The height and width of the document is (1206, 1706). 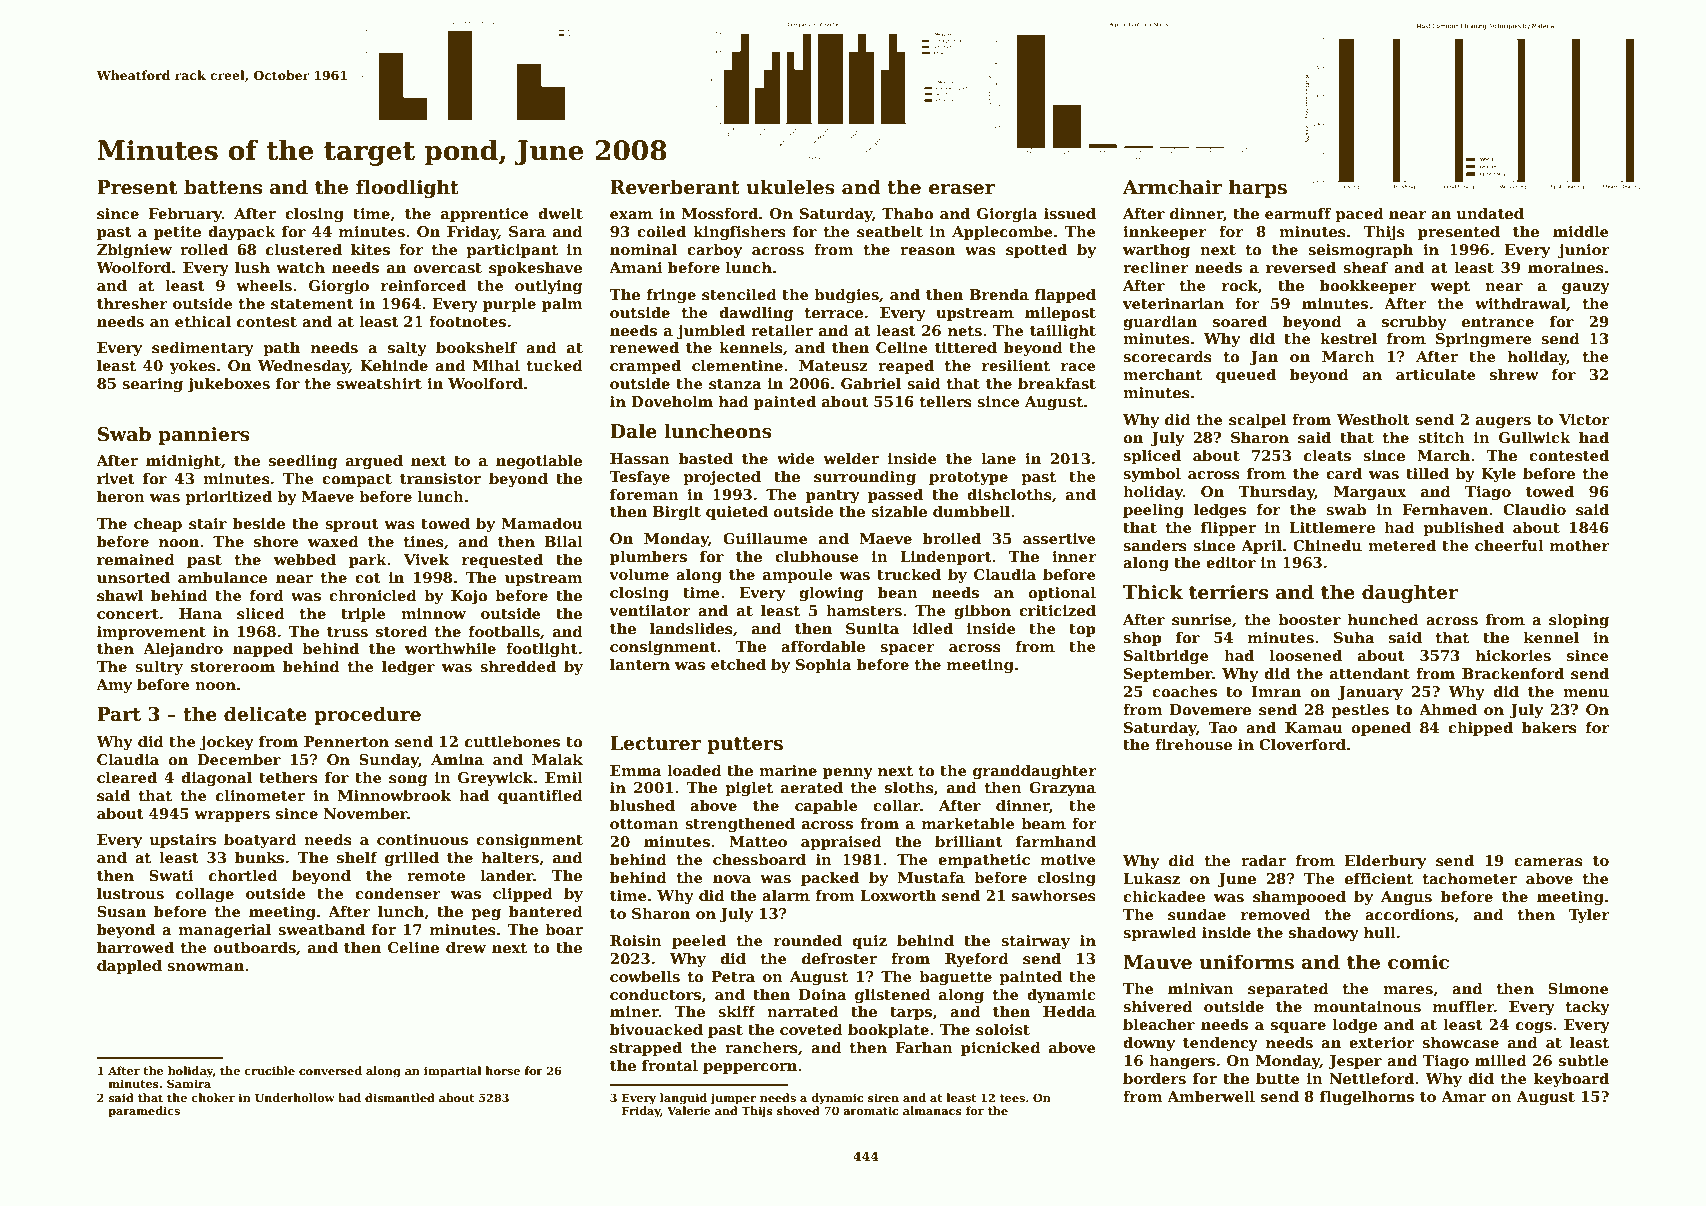 What do you see at coordinates (127, 777) in the document?
I see `cleared` at bounding box center [127, 777].
